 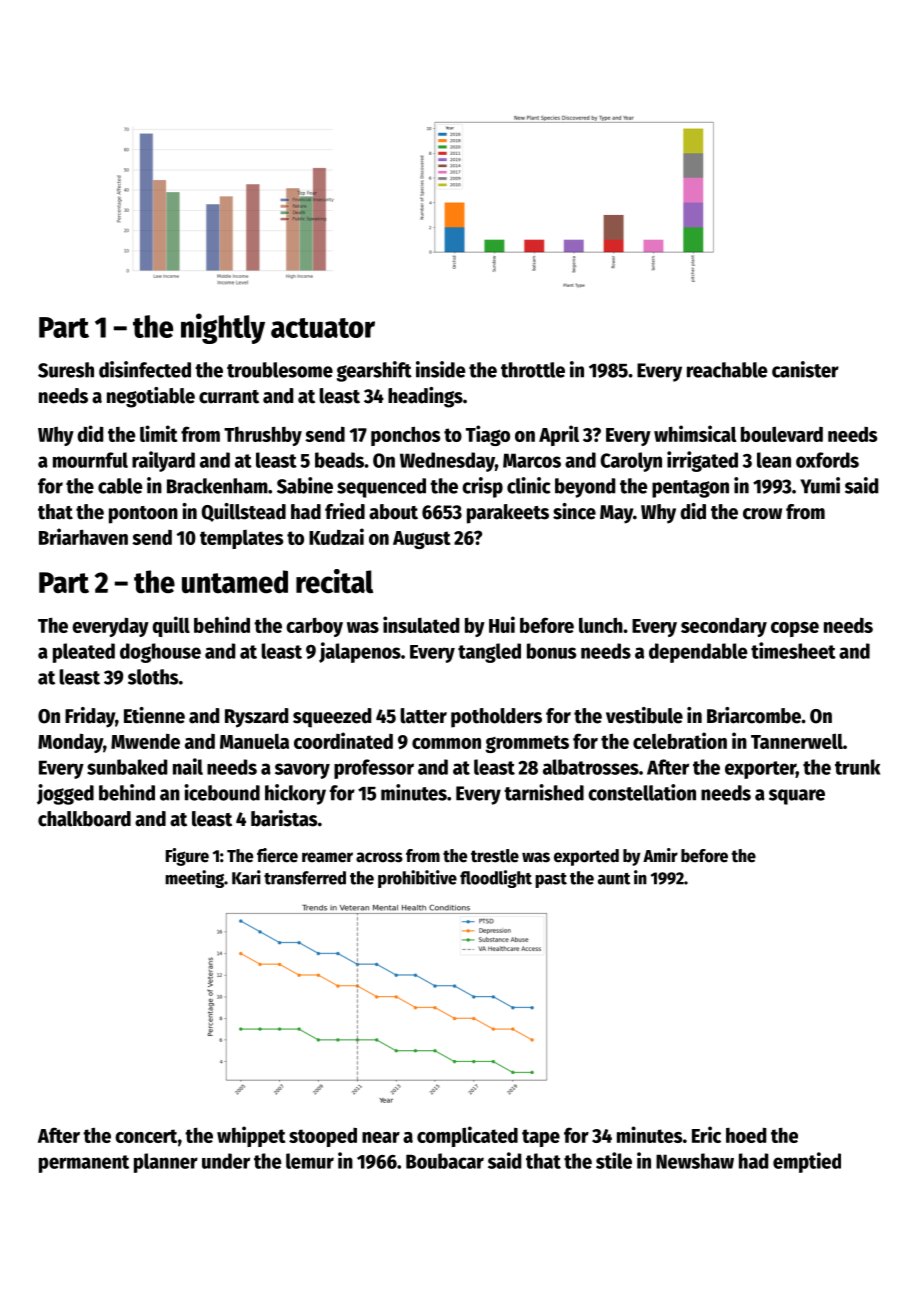 I want to click on Briarcombe, so click(x=754, y=715).
